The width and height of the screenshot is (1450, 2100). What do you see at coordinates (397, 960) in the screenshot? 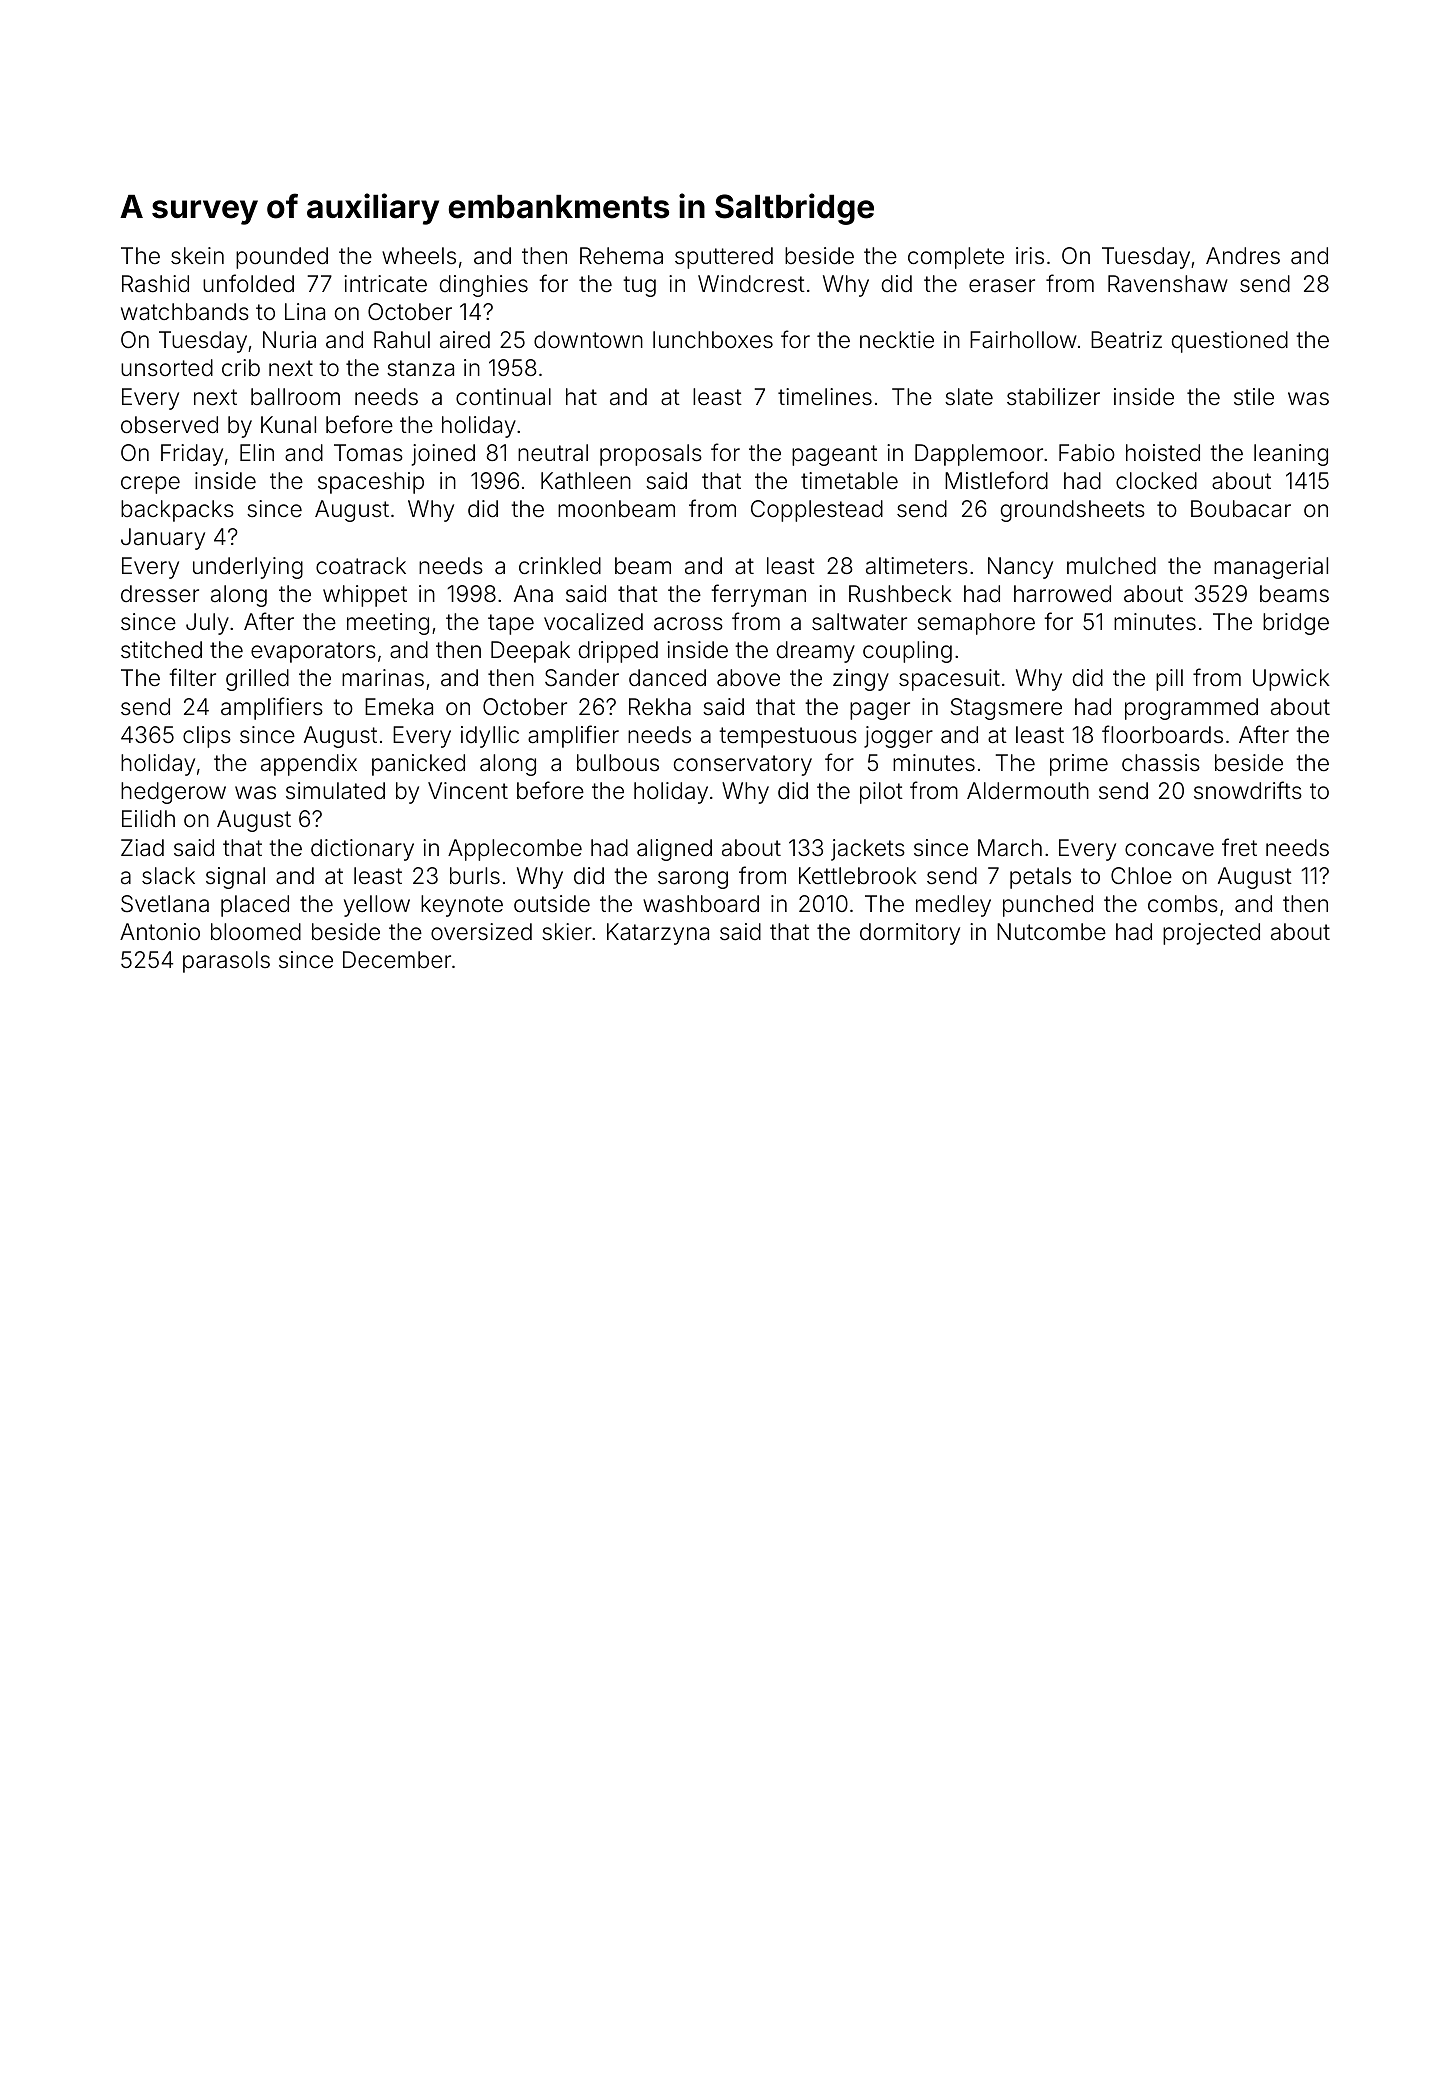
I see `December` at bounding box center [397, 960].
